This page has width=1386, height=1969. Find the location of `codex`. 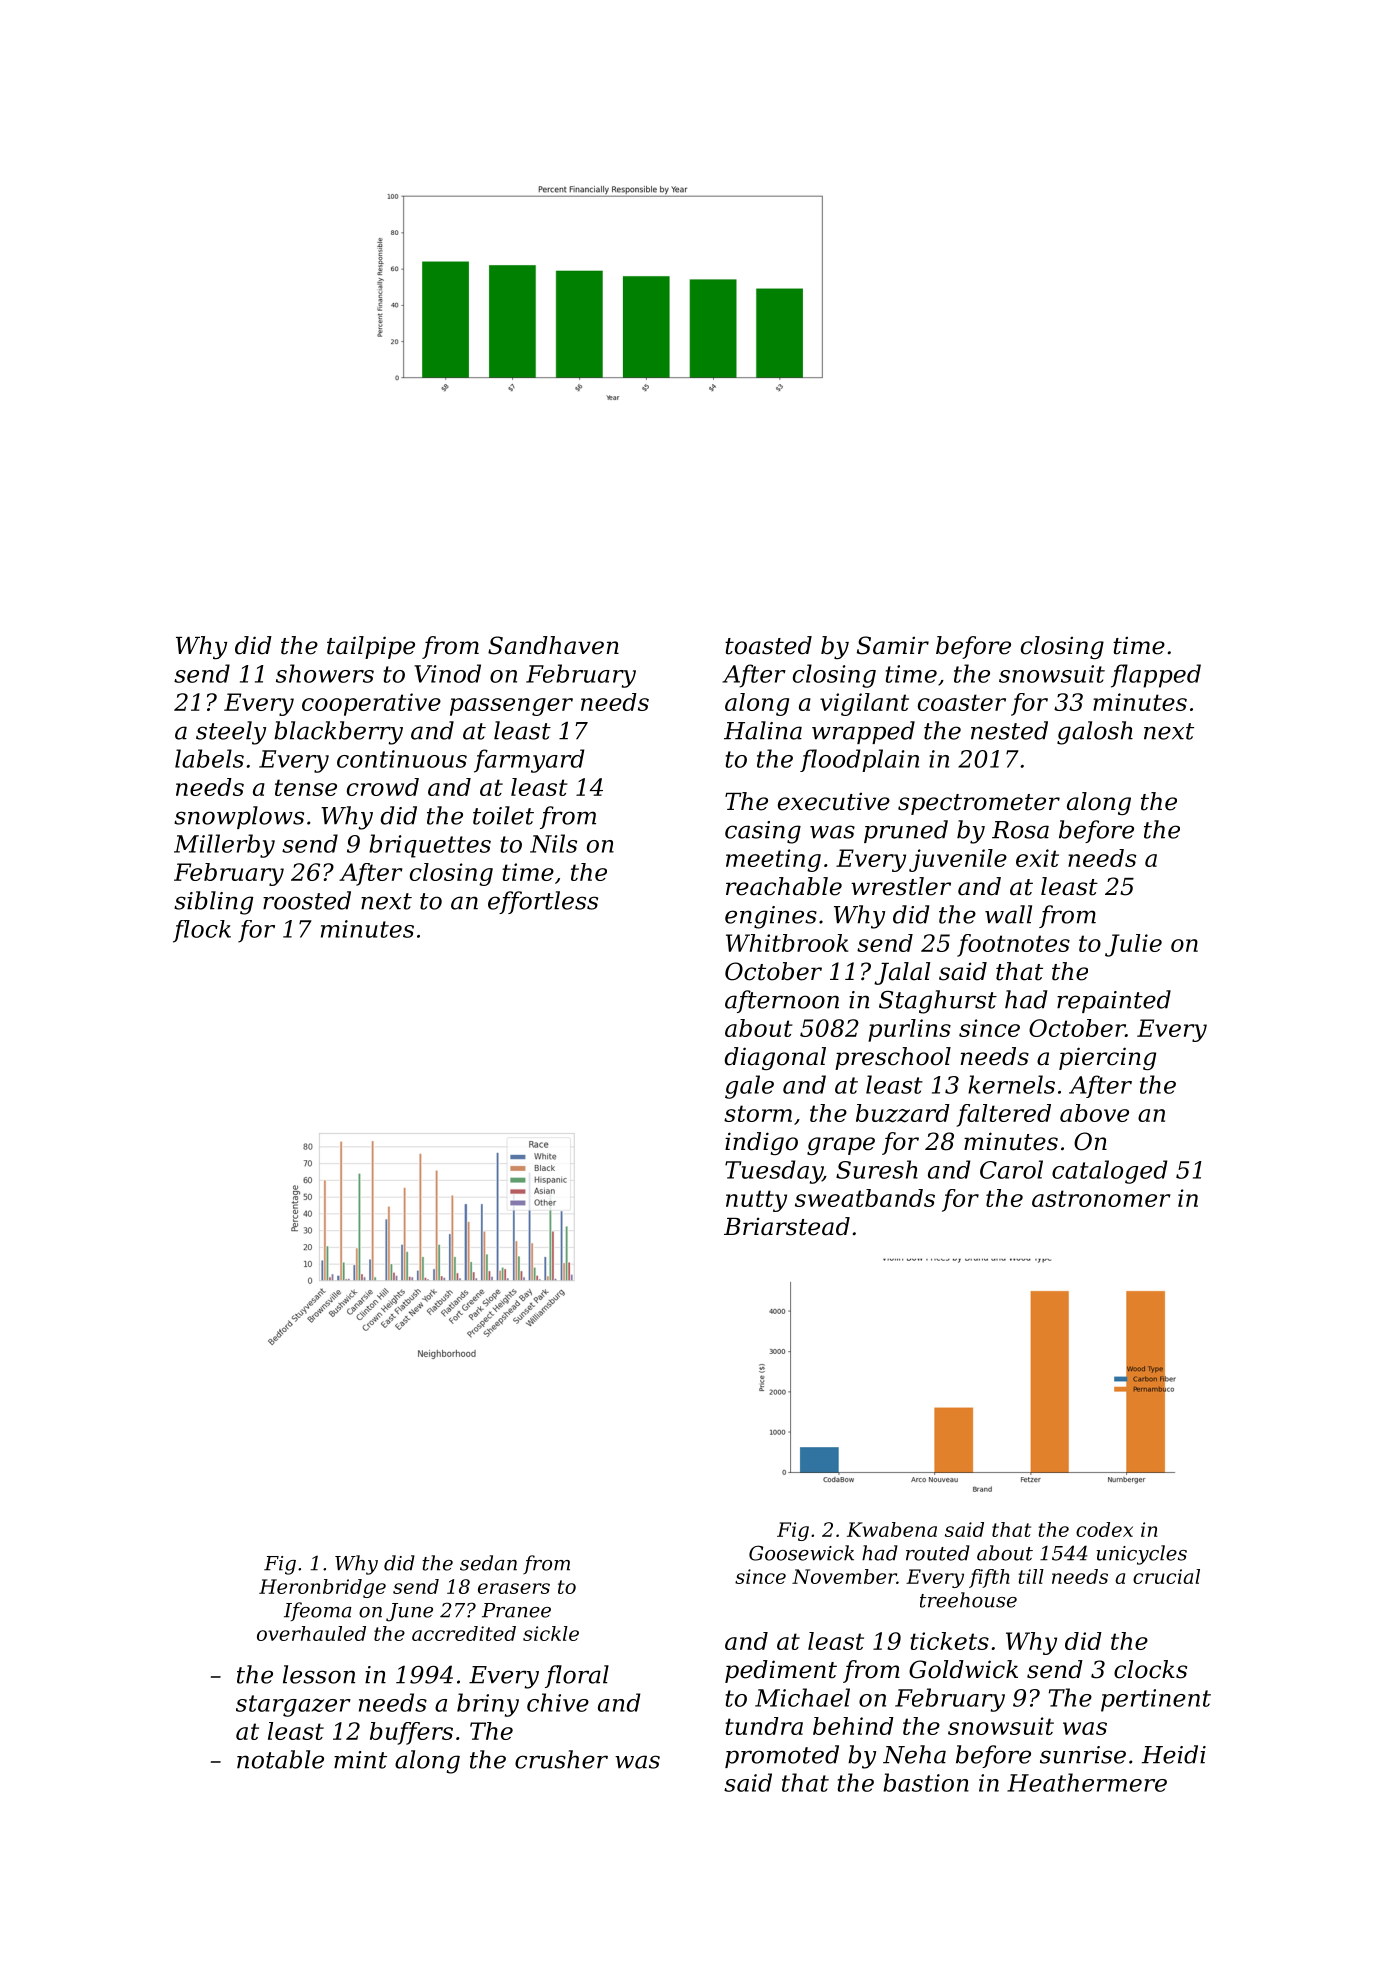

codex is located at coordinates (1104, 1529).
